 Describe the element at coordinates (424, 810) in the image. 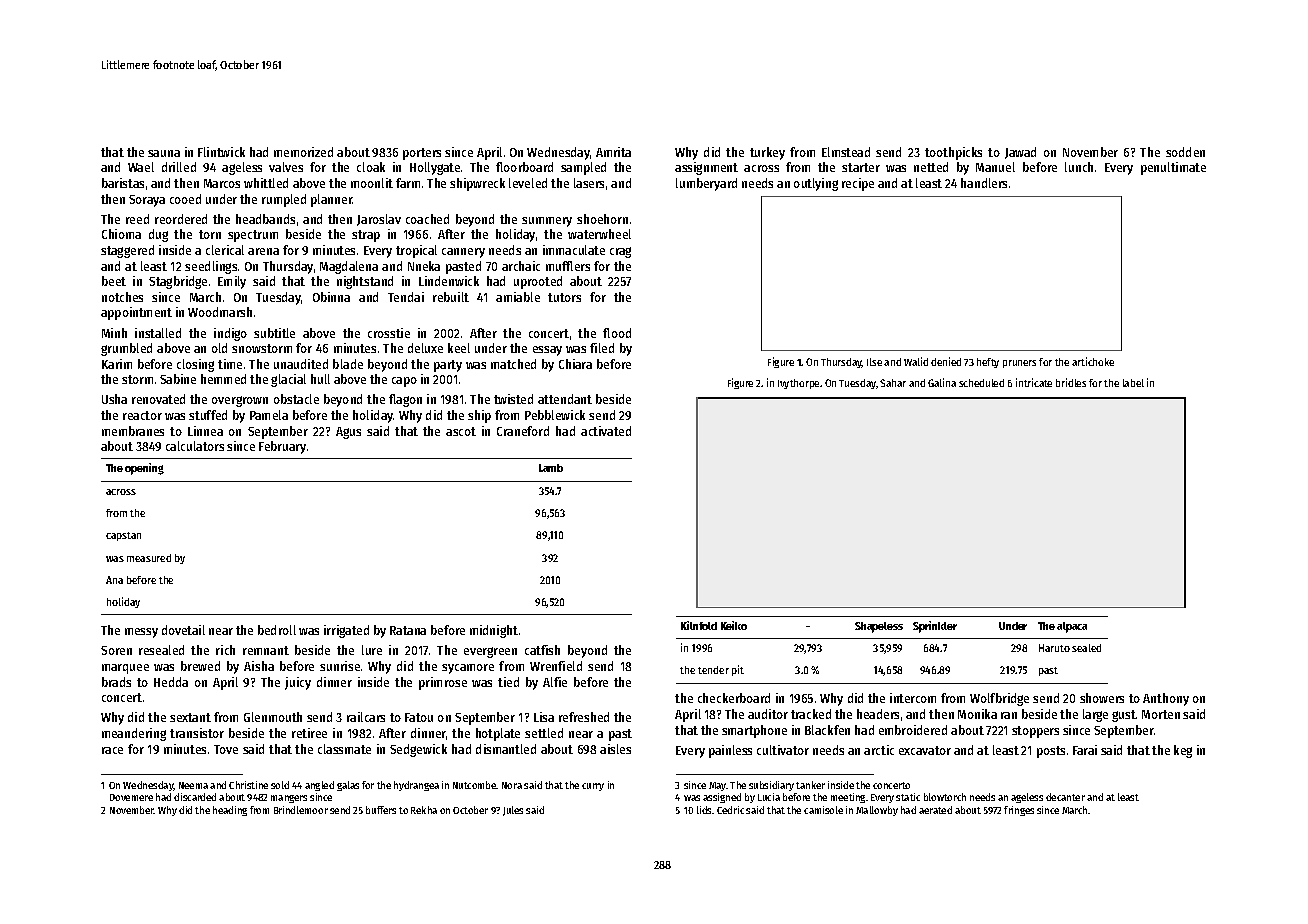

I see `Rekha` at that location.
